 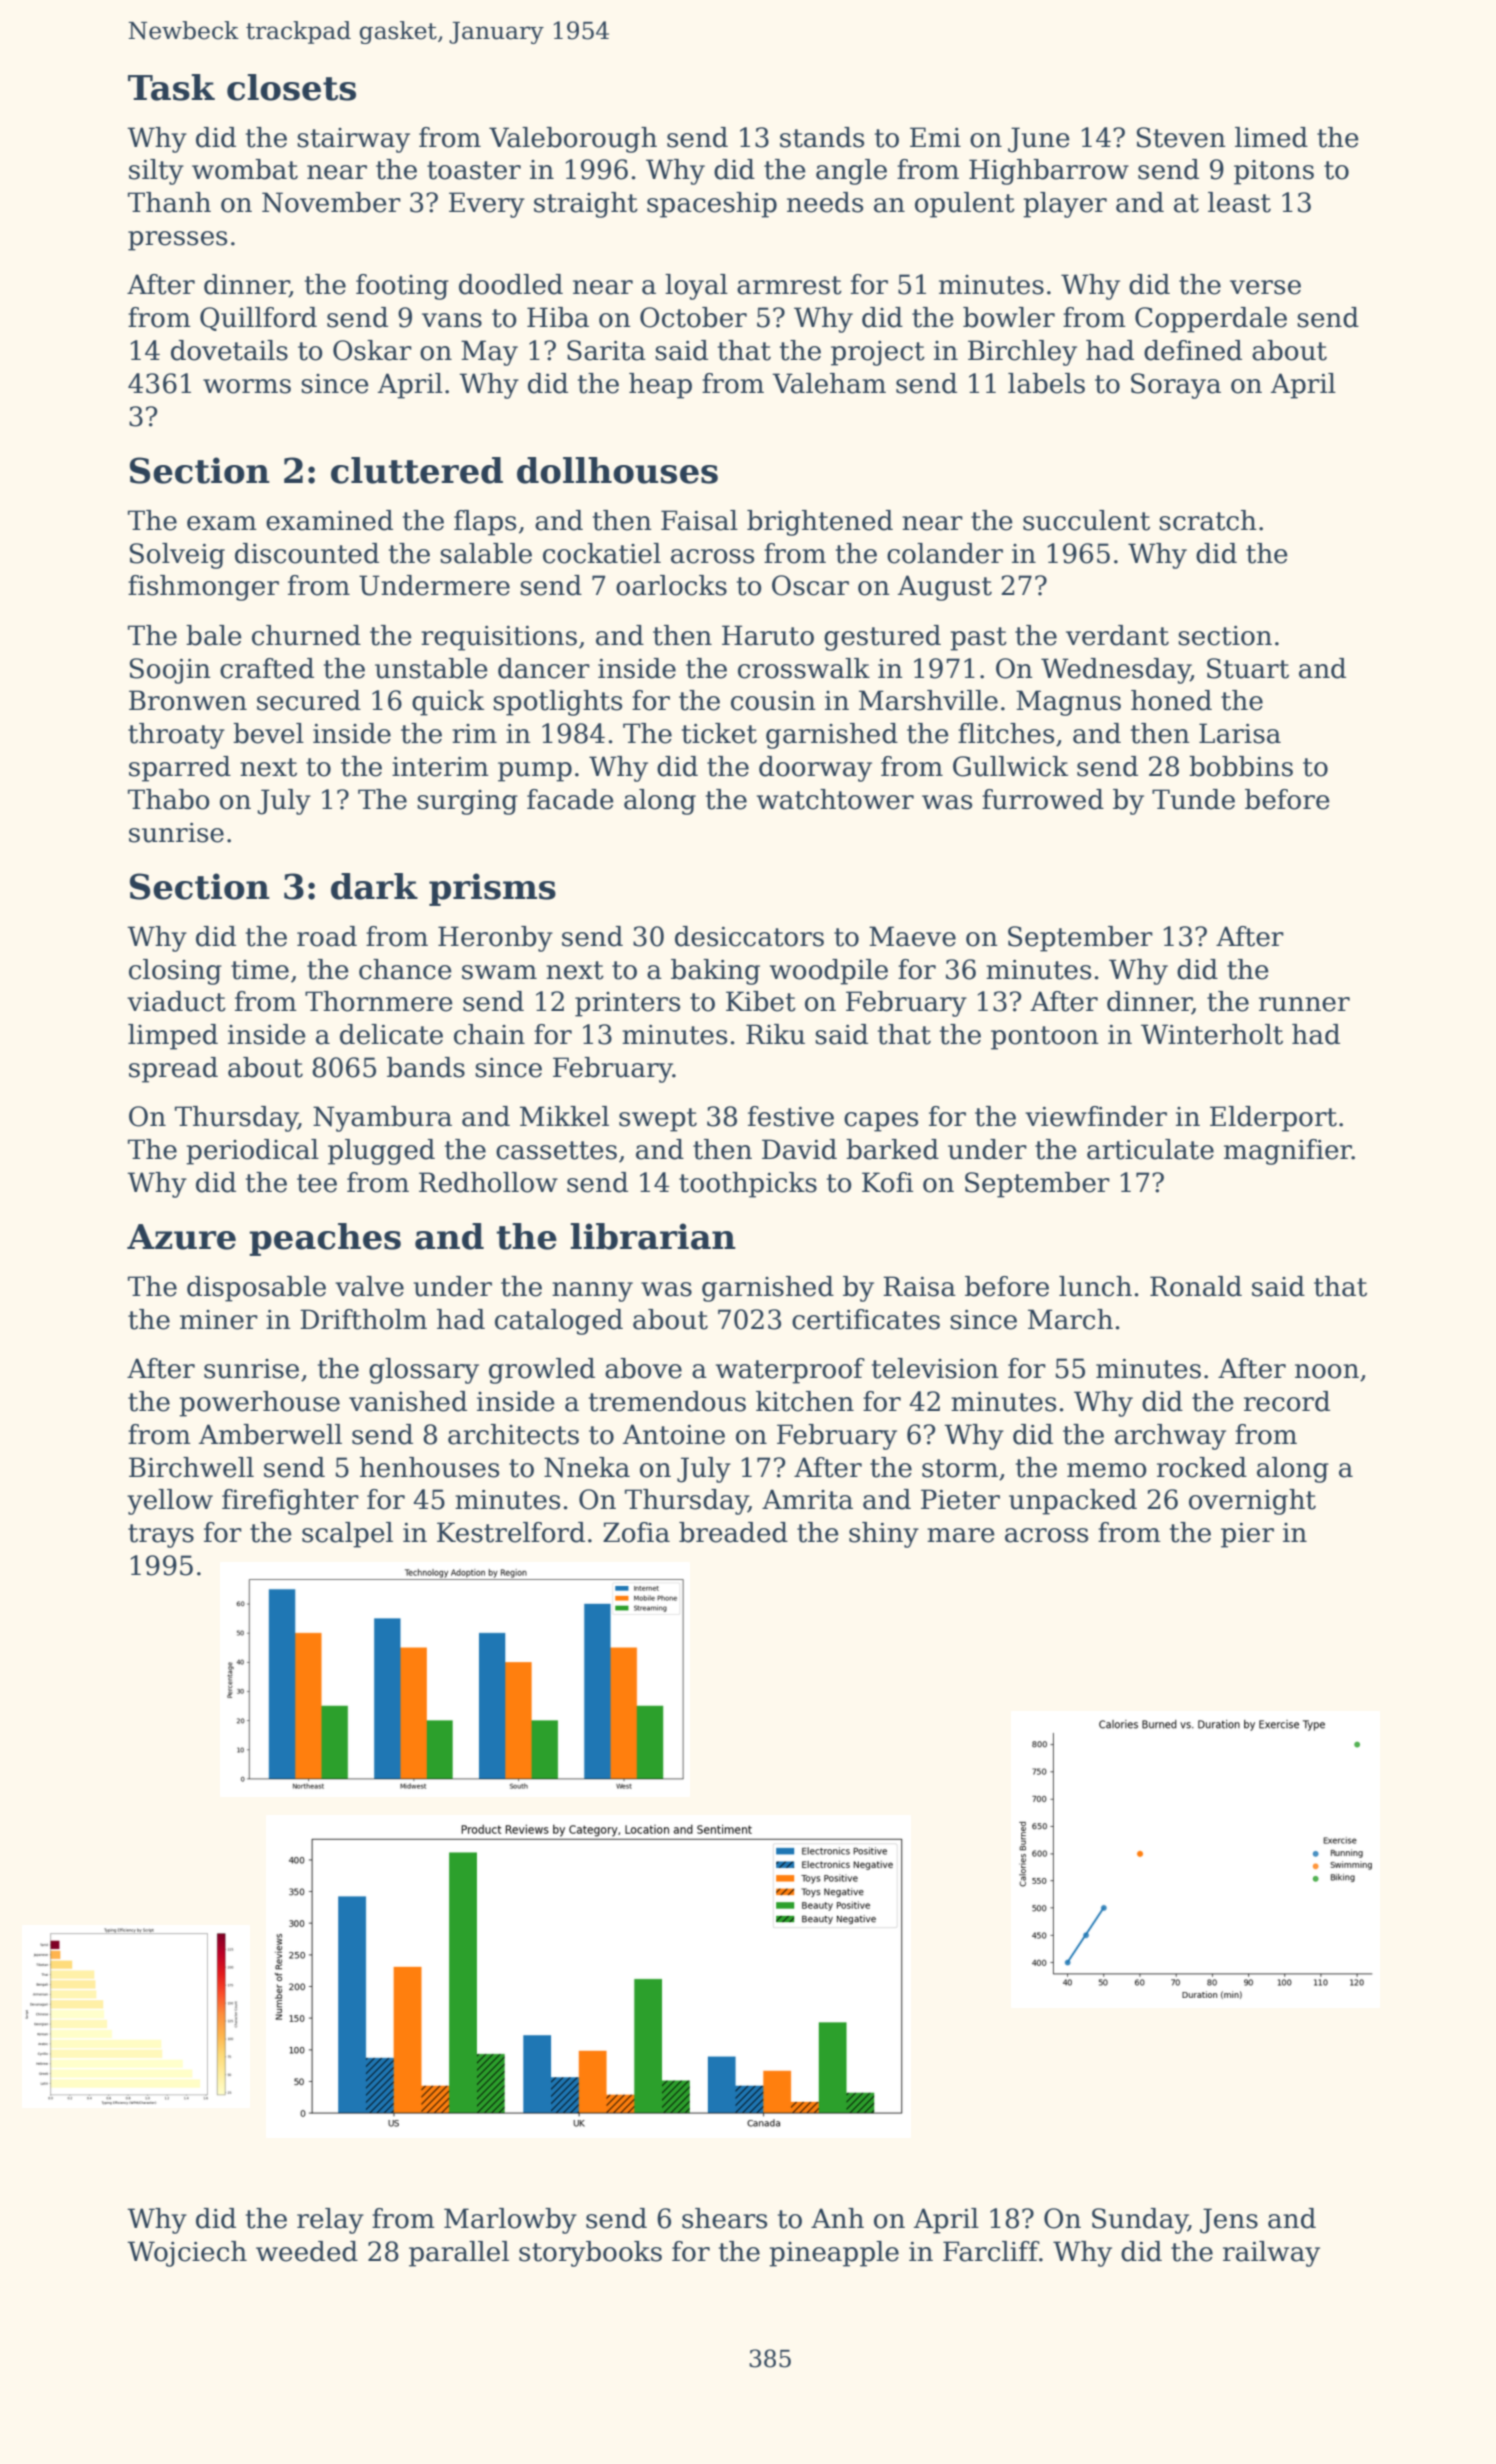 I want to click on David, so click(x=799, y=1149).
